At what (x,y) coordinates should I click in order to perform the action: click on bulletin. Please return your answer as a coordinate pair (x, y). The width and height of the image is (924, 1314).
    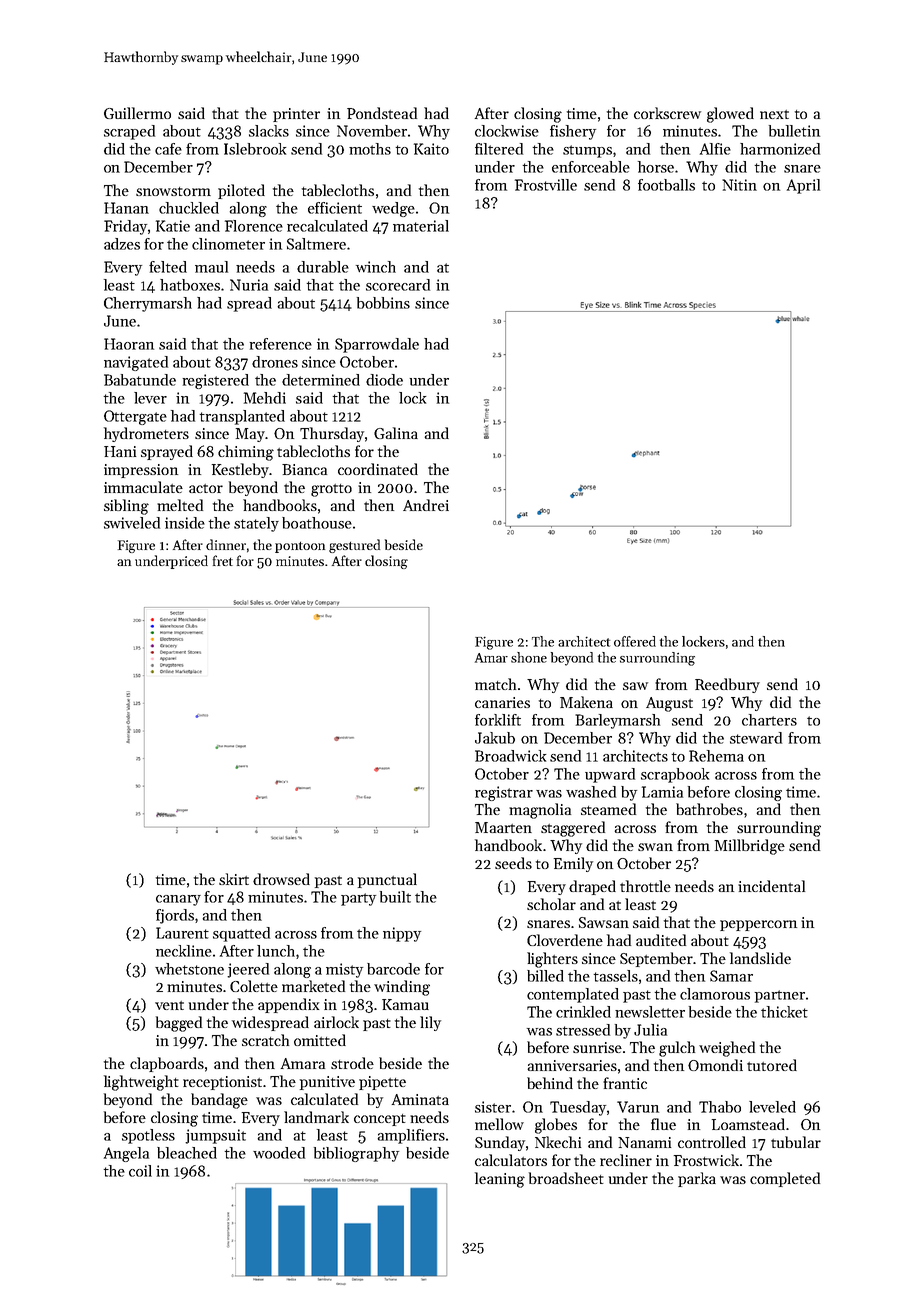
    Looking at the image, I should click on (794, 131).
